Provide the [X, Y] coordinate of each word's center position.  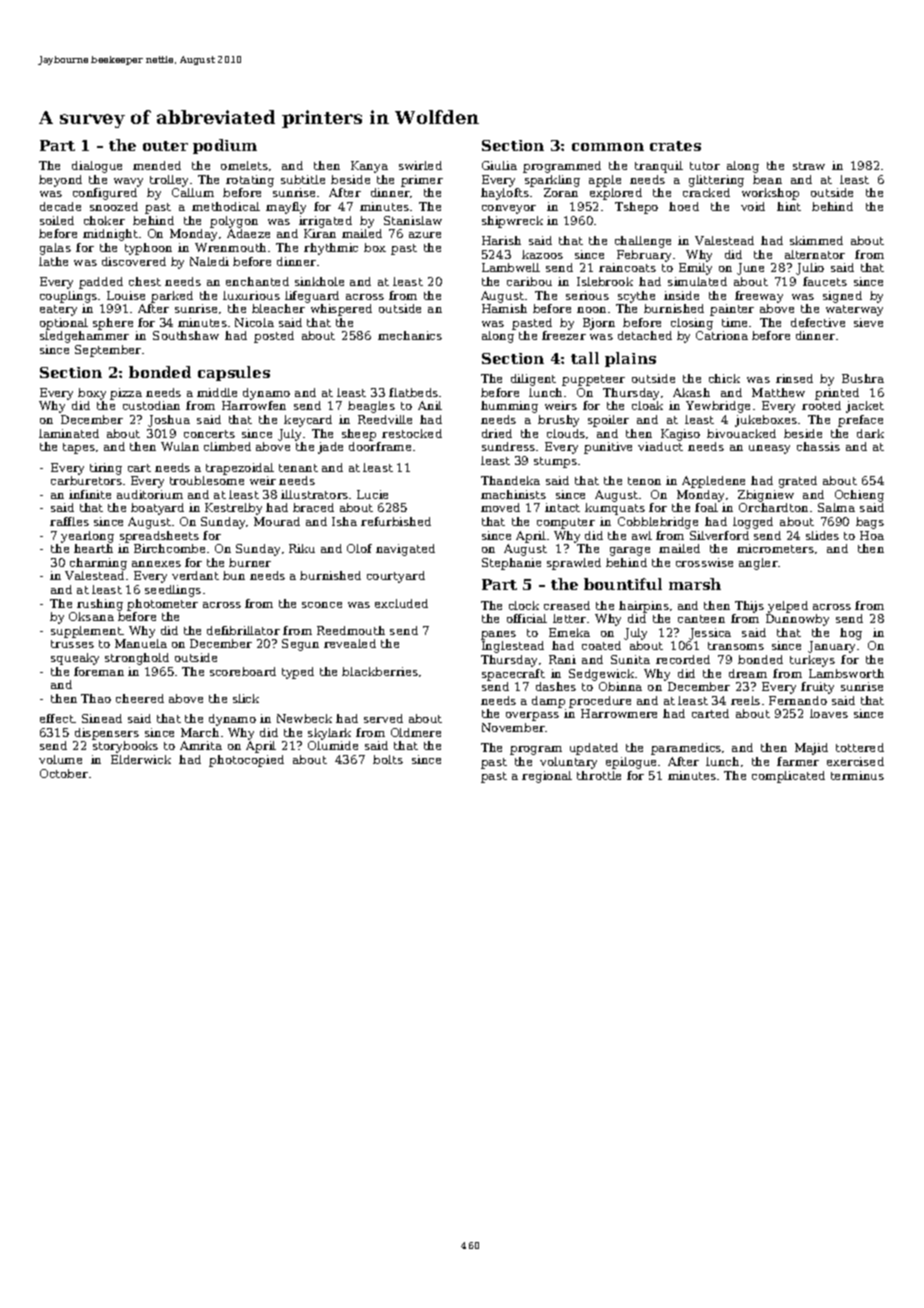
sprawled [574, 564]
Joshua [169, 421]
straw [809, 166]
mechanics [410, 335]
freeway [759, 297]
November [513, 727]
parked [172, 297]
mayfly [286, 208]
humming [509, 407]
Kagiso [680, 435]
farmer [798, 761]
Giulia [499, 165]
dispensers [107, 734]
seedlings [173, 591]
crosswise [704, 562]
